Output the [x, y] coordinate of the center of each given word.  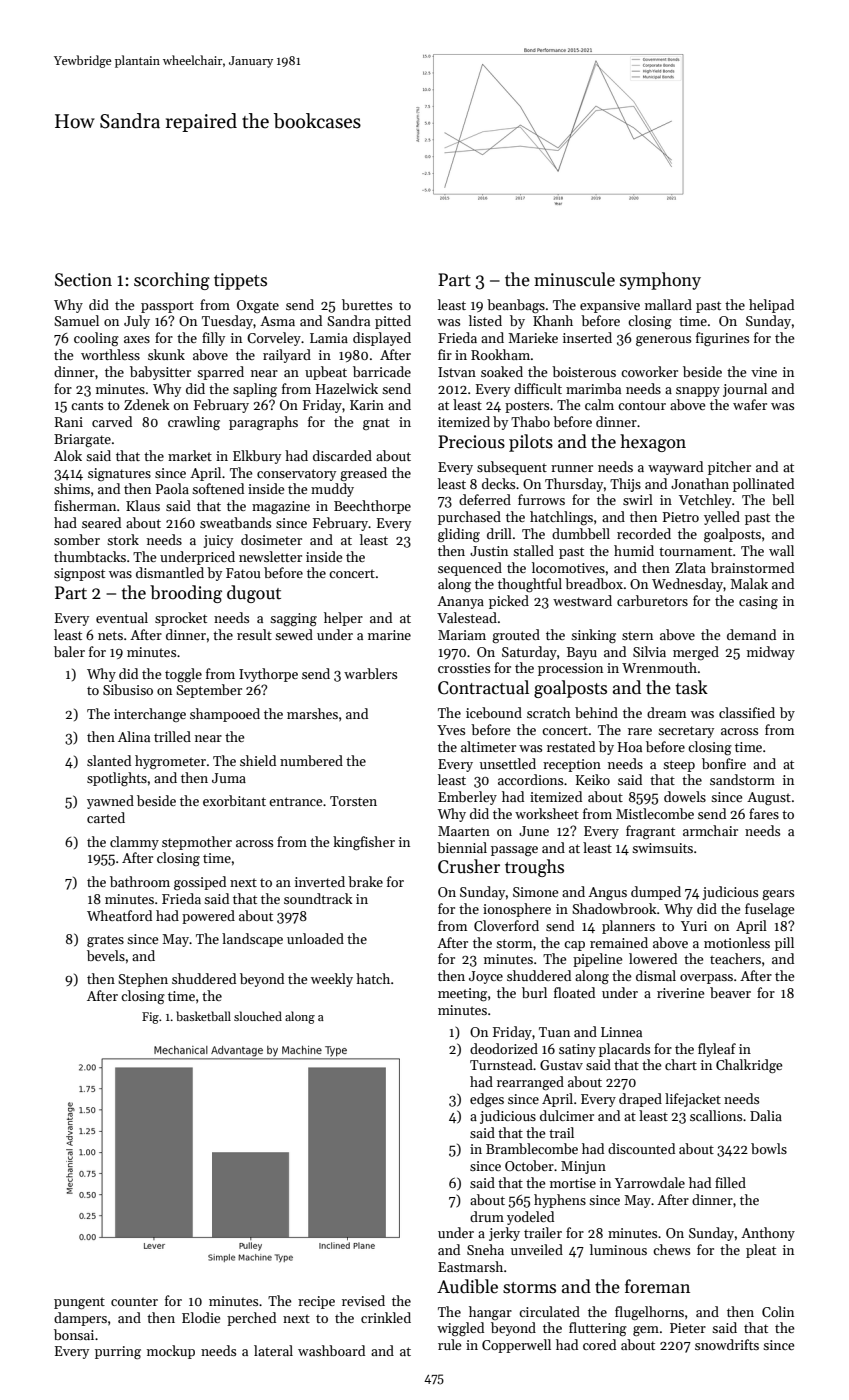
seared [101, 522]
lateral [273, 1350]
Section [83, 280]
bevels [106, 955]
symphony [660, 281]
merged [696, 653]
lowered [653, 958]
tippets [240, 281]
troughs [534, 868]
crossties [464, 668]
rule [449, 1344]
